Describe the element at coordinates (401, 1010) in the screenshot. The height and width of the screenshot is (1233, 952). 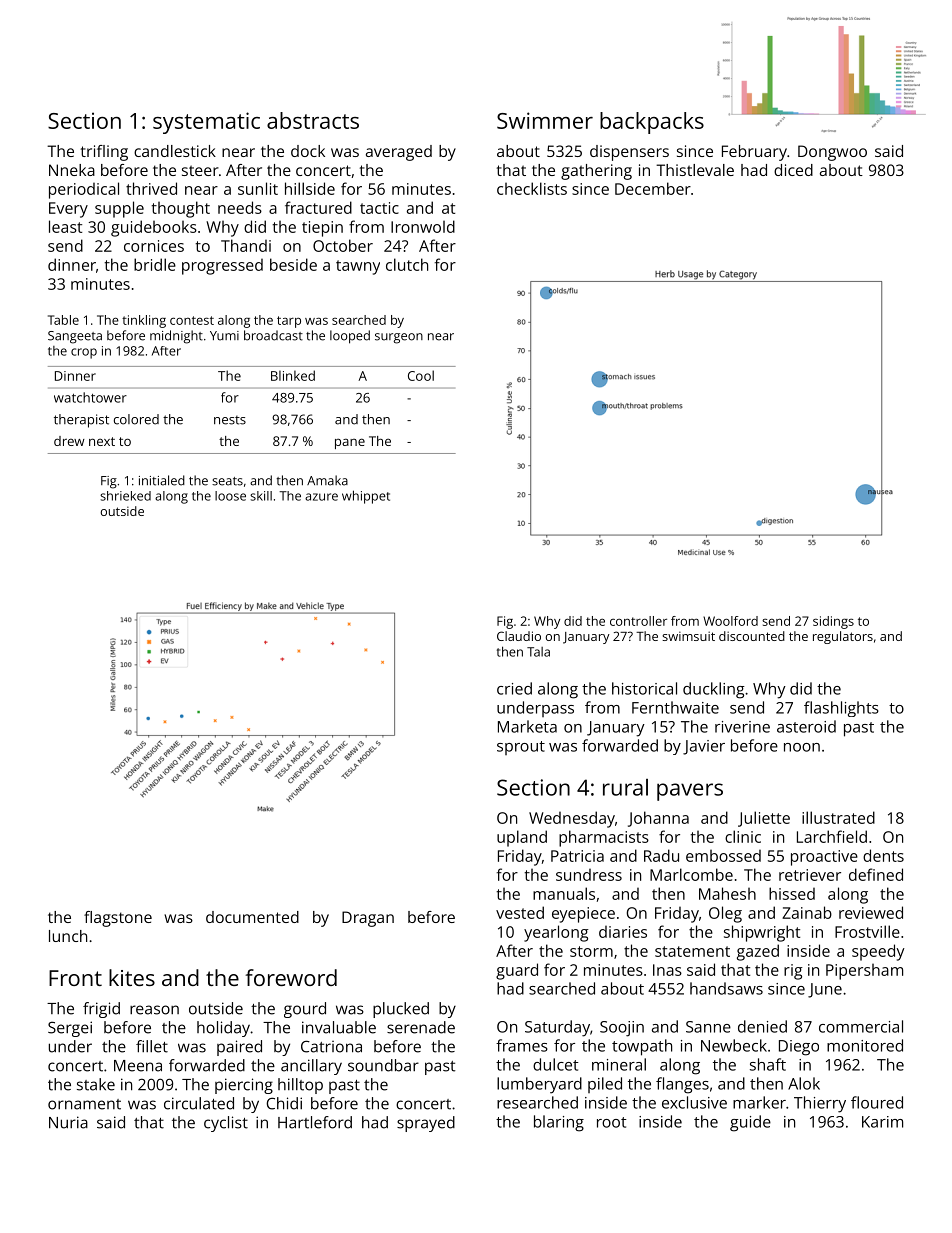
I see `plucked` at that location.
